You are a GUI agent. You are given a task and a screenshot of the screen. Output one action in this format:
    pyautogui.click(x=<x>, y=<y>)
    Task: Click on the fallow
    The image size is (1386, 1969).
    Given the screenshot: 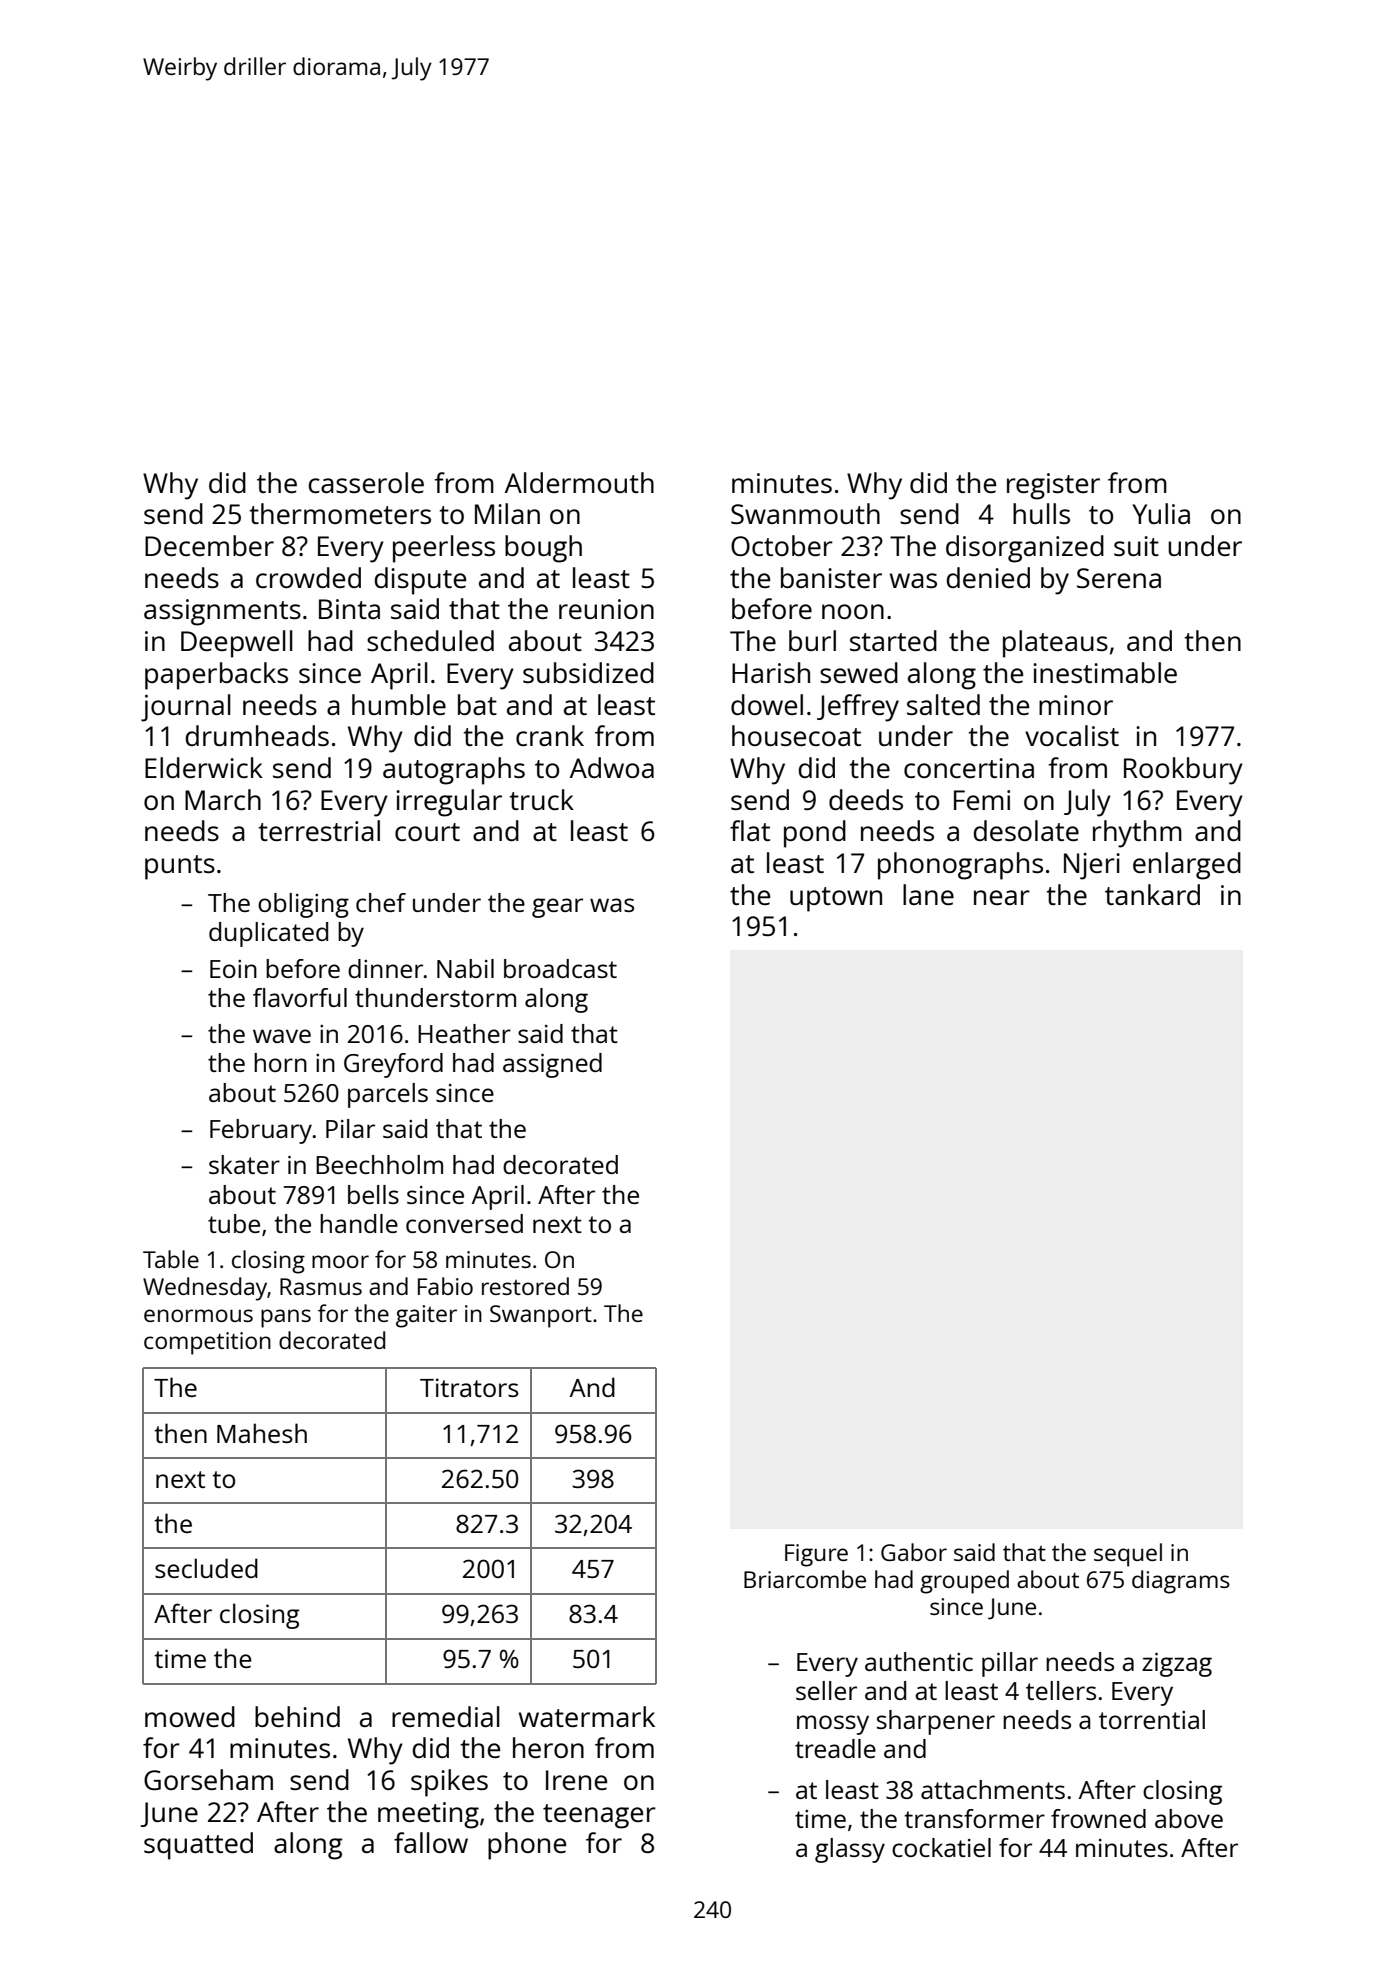 What is the action you would take?
    pyautogui.click(x=431, y=1842)
